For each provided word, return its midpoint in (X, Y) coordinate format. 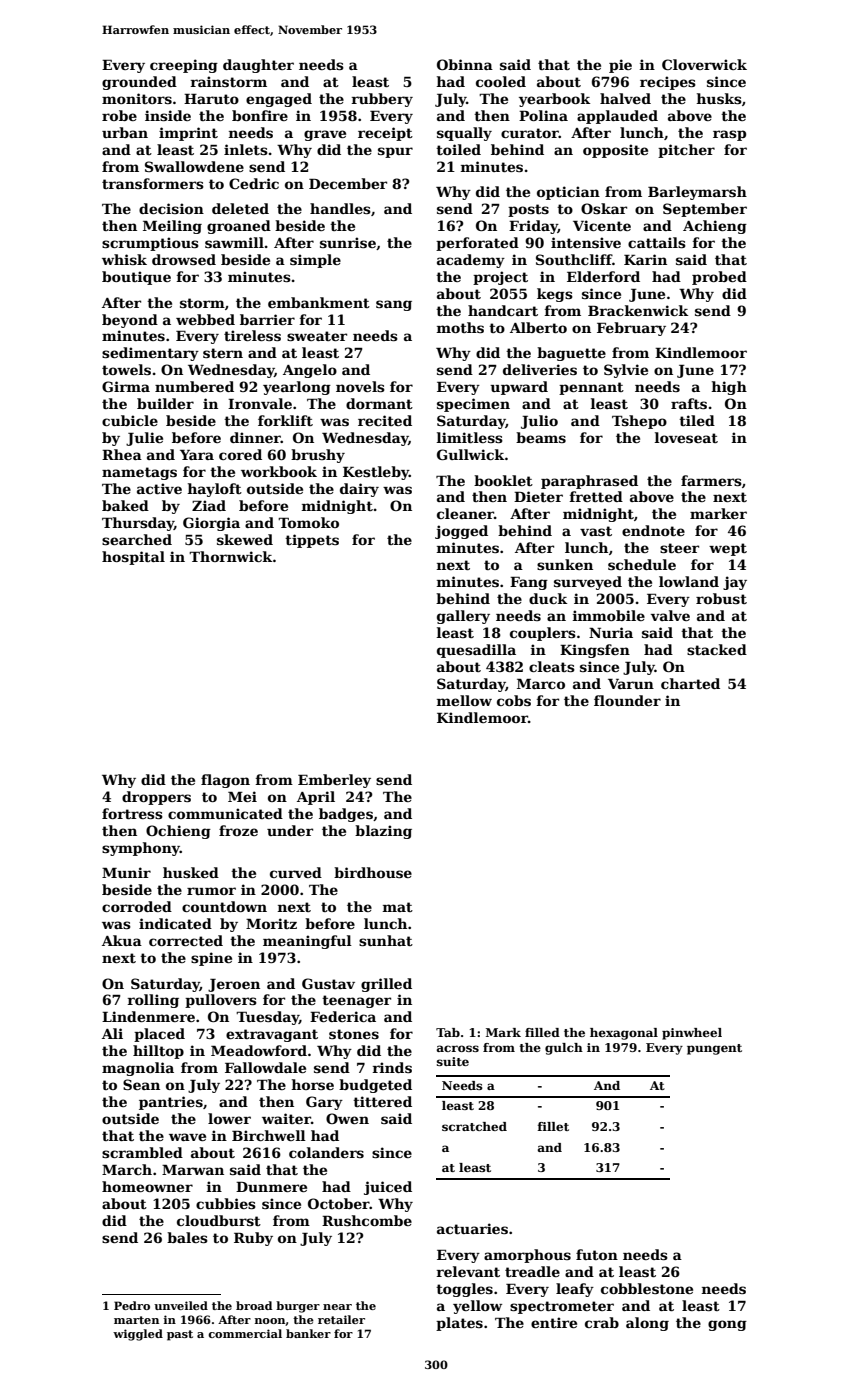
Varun (631, 684)
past (180, 1335)
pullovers (221, 1001)
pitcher (686, 151)
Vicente (602, 225)
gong (727, 1325)
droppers (156, 798)
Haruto (211, 99)
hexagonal (624, 1034)
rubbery (382, 100)
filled (542, 1032)
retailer (341, 1319)
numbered (194, 386)
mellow (464, 700)
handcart (503, 310)
